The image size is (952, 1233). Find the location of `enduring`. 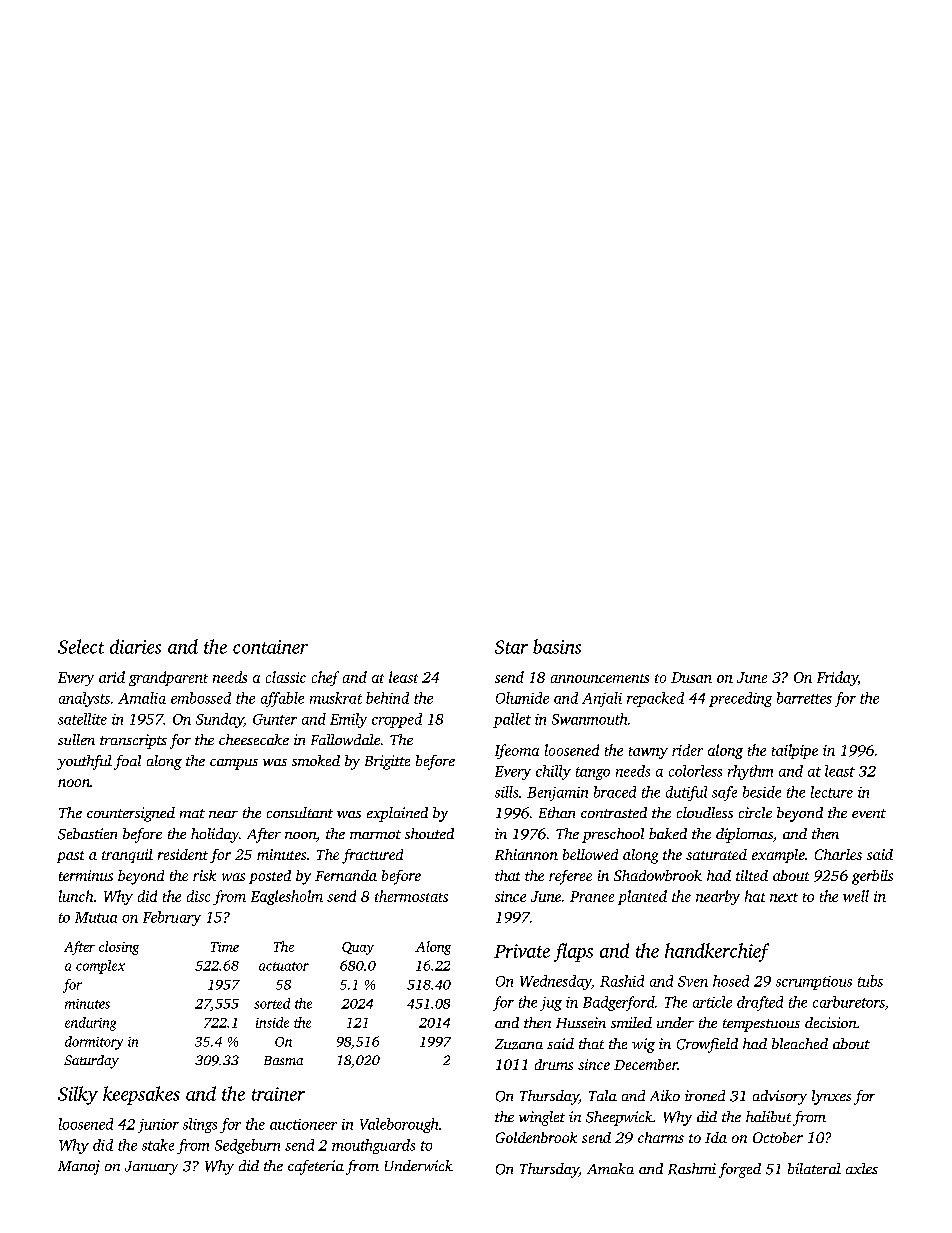

enduring is located at coordinates (90, 1024).
